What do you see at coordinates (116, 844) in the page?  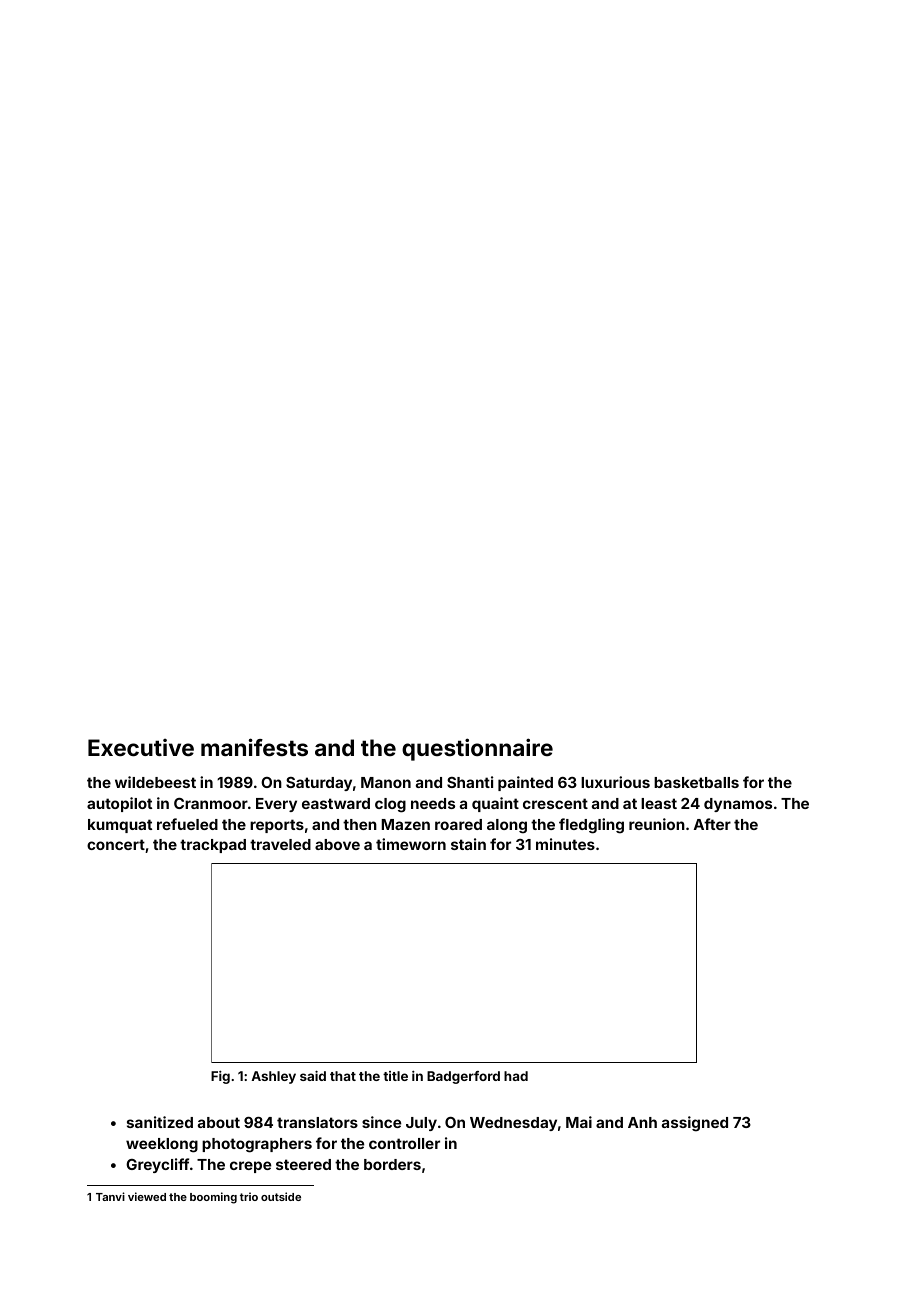 I see `concert` at bounding box center [116, 844].
